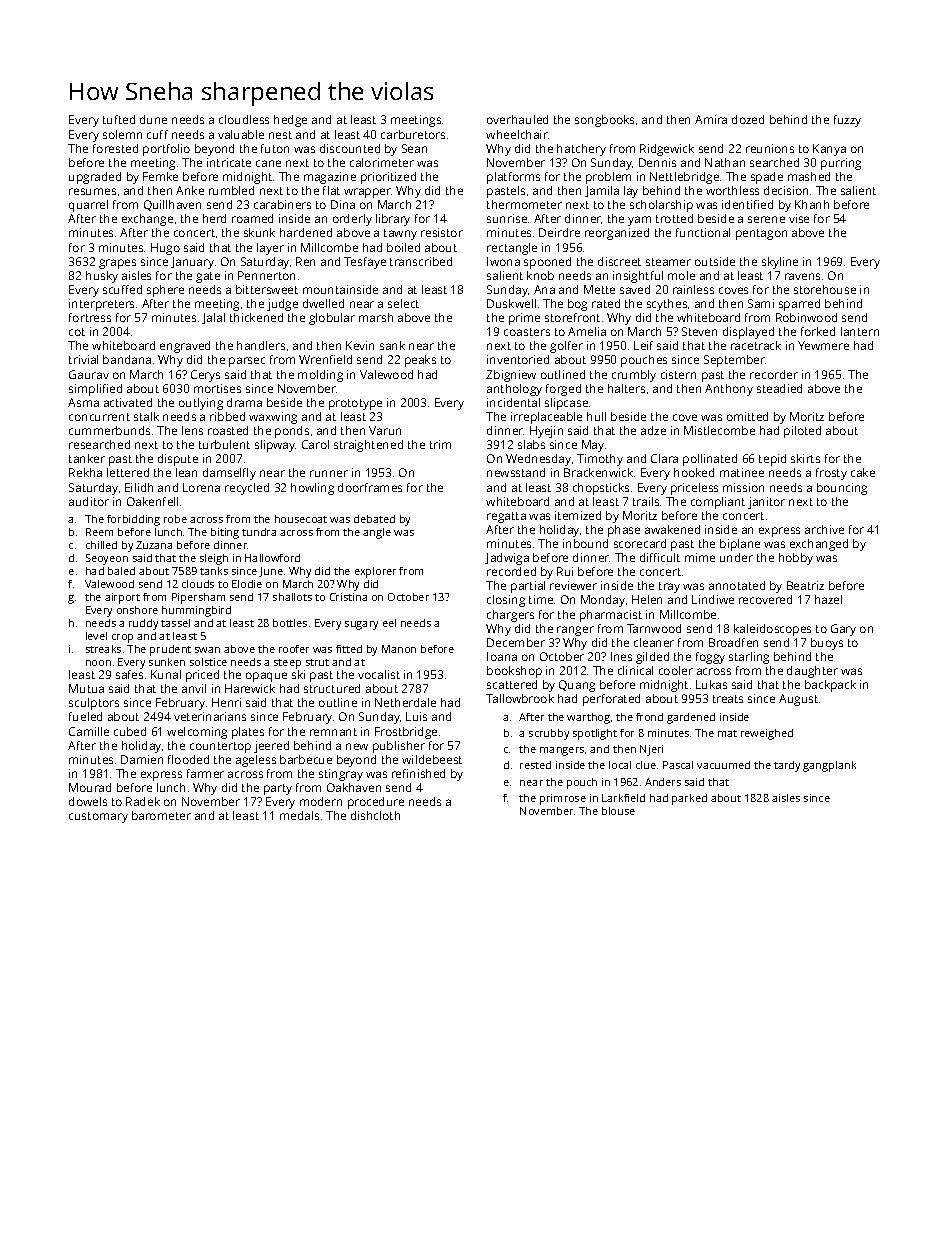 Image resolution: width=952 pixels, height=1233 pixels. What do you see at coordinates (825, 289) in the screenshot?
I see `storehouse` at bounding box center [825, 289].
